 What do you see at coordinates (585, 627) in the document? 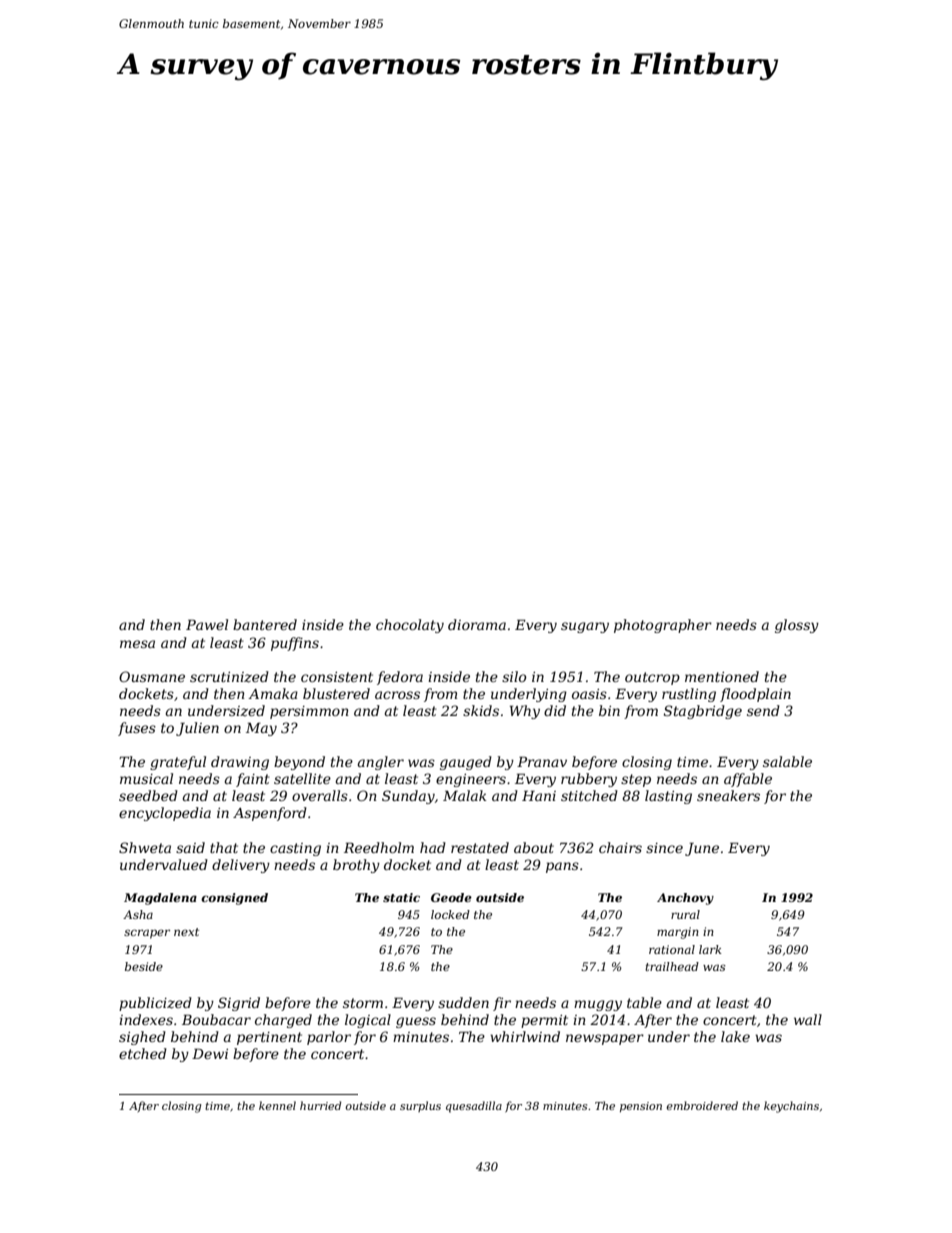
I see `sugary` at bounding box center [585, 627].
